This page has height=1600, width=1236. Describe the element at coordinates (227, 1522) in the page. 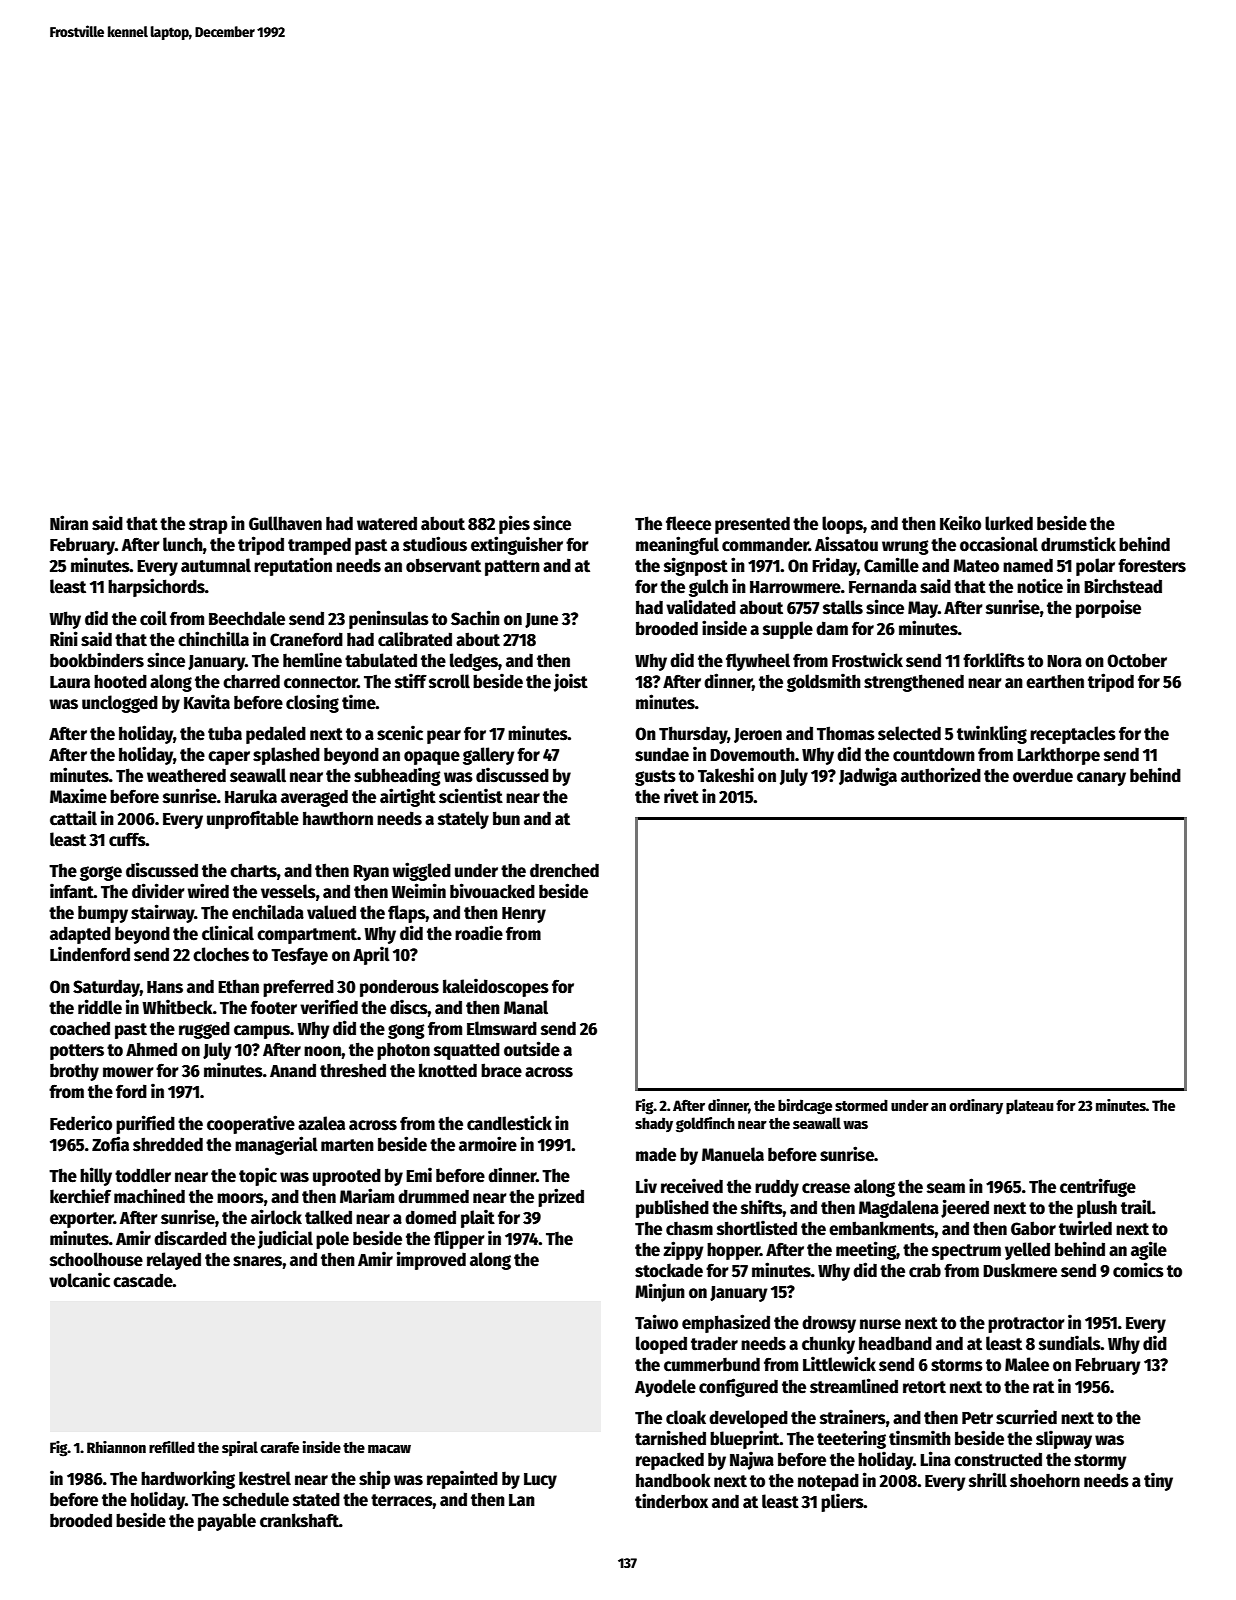

I see `payable` at that location.
